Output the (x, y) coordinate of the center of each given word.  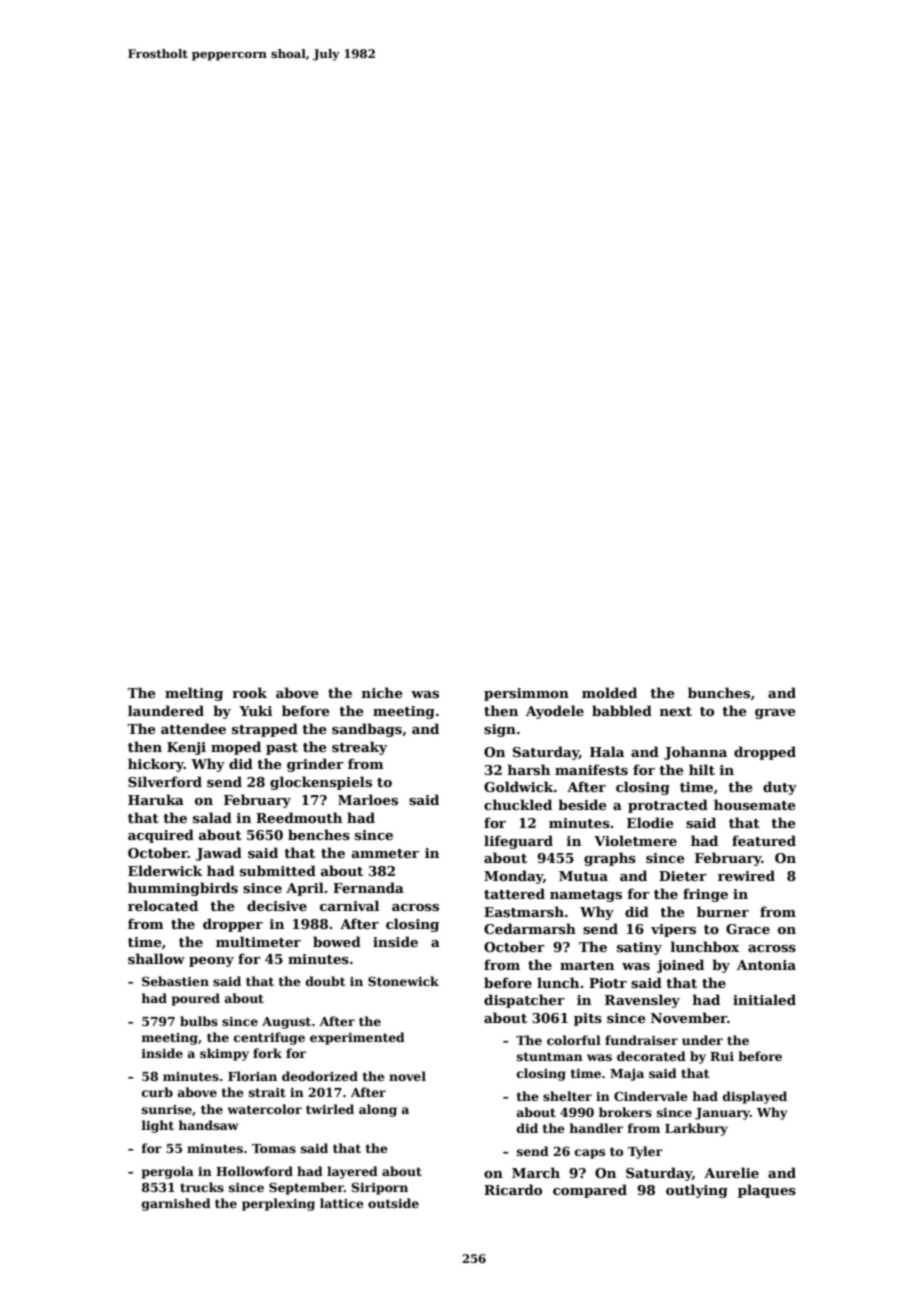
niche (382, 692)
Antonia (766, 965)
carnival (349, 905)
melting (194, 694)
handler (596, 1128)
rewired (746, 875)
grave (775, 714)
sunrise (167, 1109)
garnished (176, 1204)
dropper (233, 925)
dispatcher (524, 1001)
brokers (625, 1112)
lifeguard (518, 842)
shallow (156, 958)
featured (764, 840)
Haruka (156, 799)
